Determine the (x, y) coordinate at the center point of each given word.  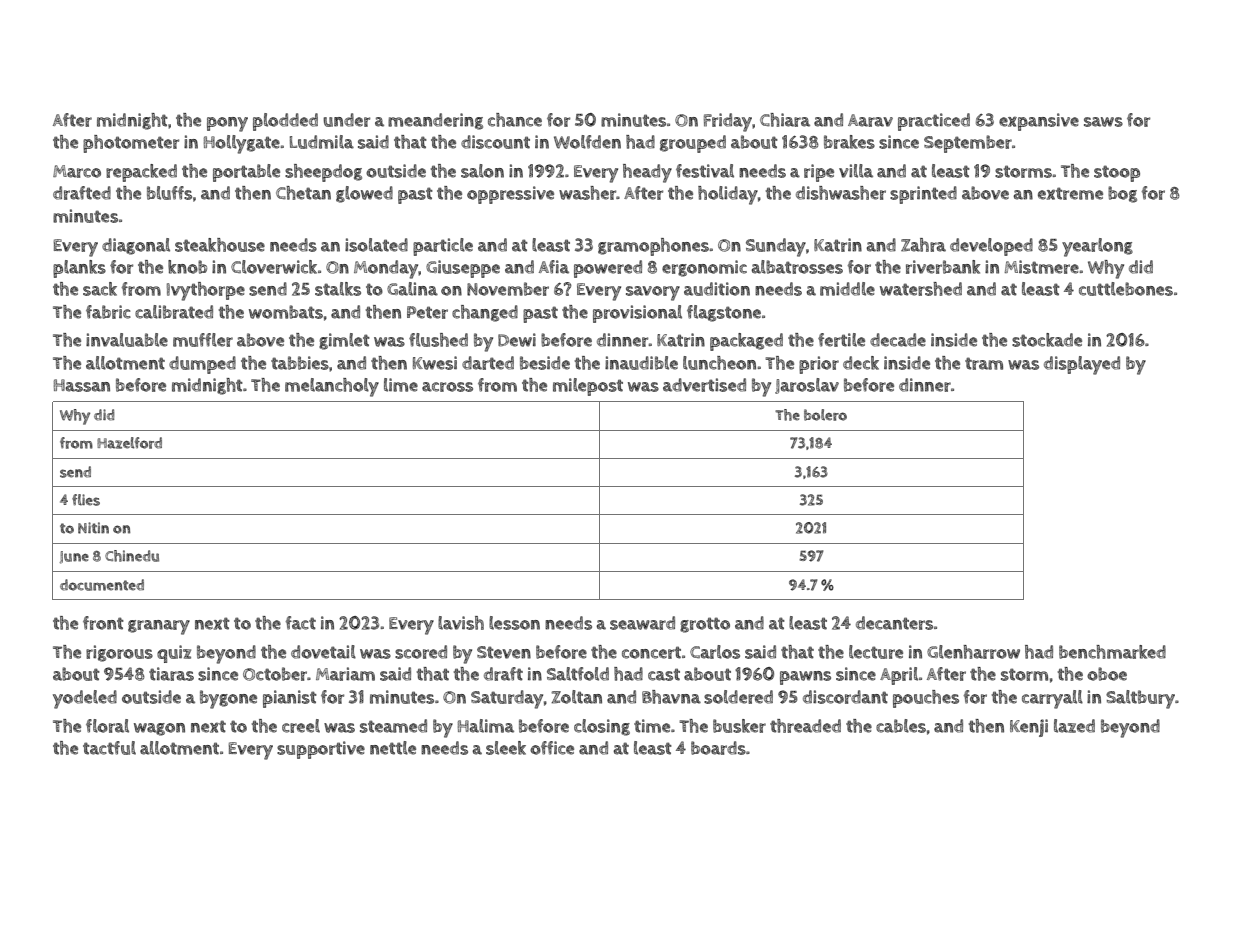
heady (647, 173)
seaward (642, 623)
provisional (637, 314)
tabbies (300, 363)
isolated (376, 245)
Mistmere (1041, 267)
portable (246, 173)
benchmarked (1112, 652)
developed (991, 247)
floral (107, 726)
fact (301, 623)
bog (1122, 194)
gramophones (654, 247)
